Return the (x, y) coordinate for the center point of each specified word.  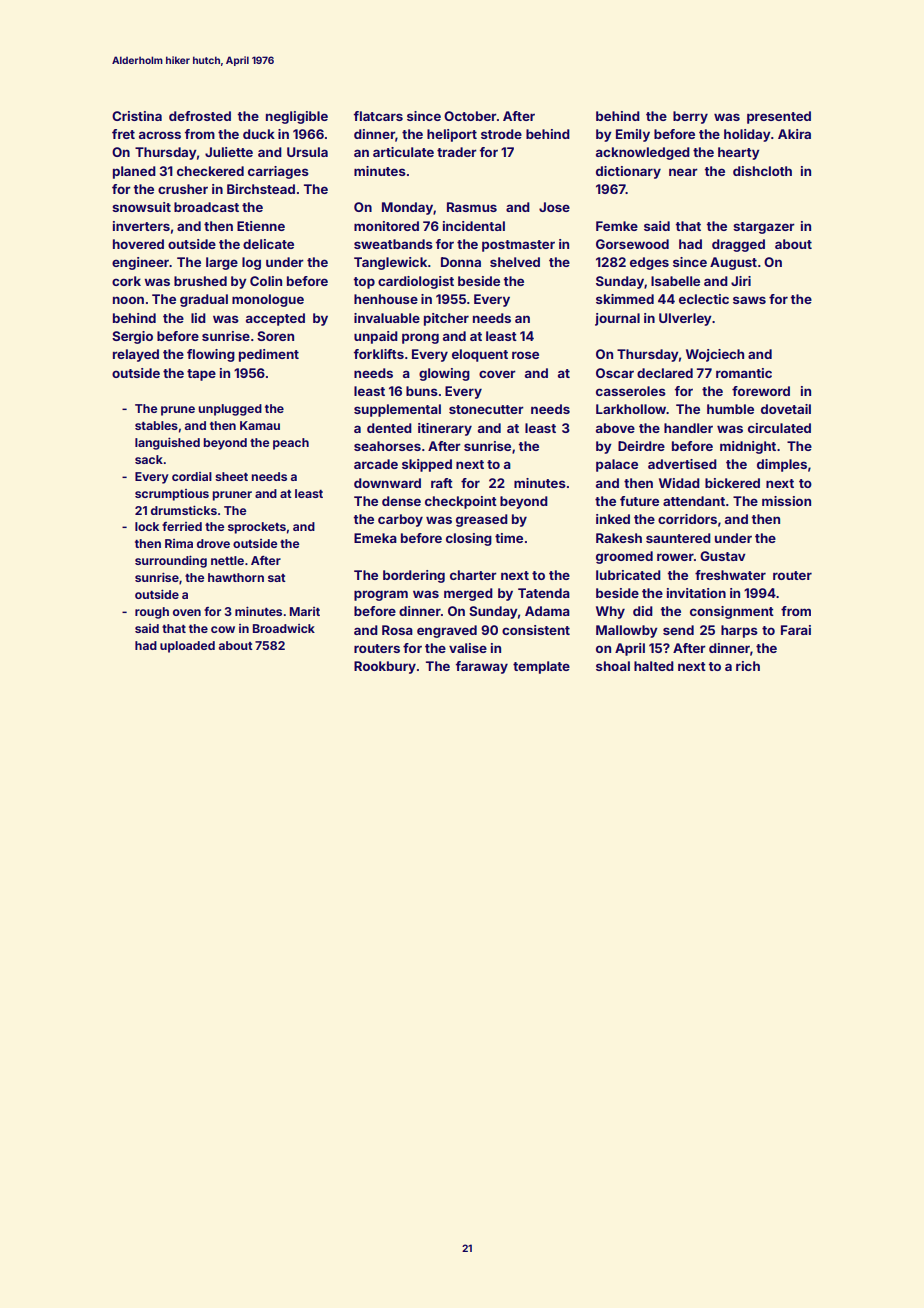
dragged (738, 245)
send (678, 630)
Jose (554, 207)
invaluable (387, 318)
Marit (305, 611)
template (541, 667)
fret (123, 134)
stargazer (764, 228)
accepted (275, 319)
